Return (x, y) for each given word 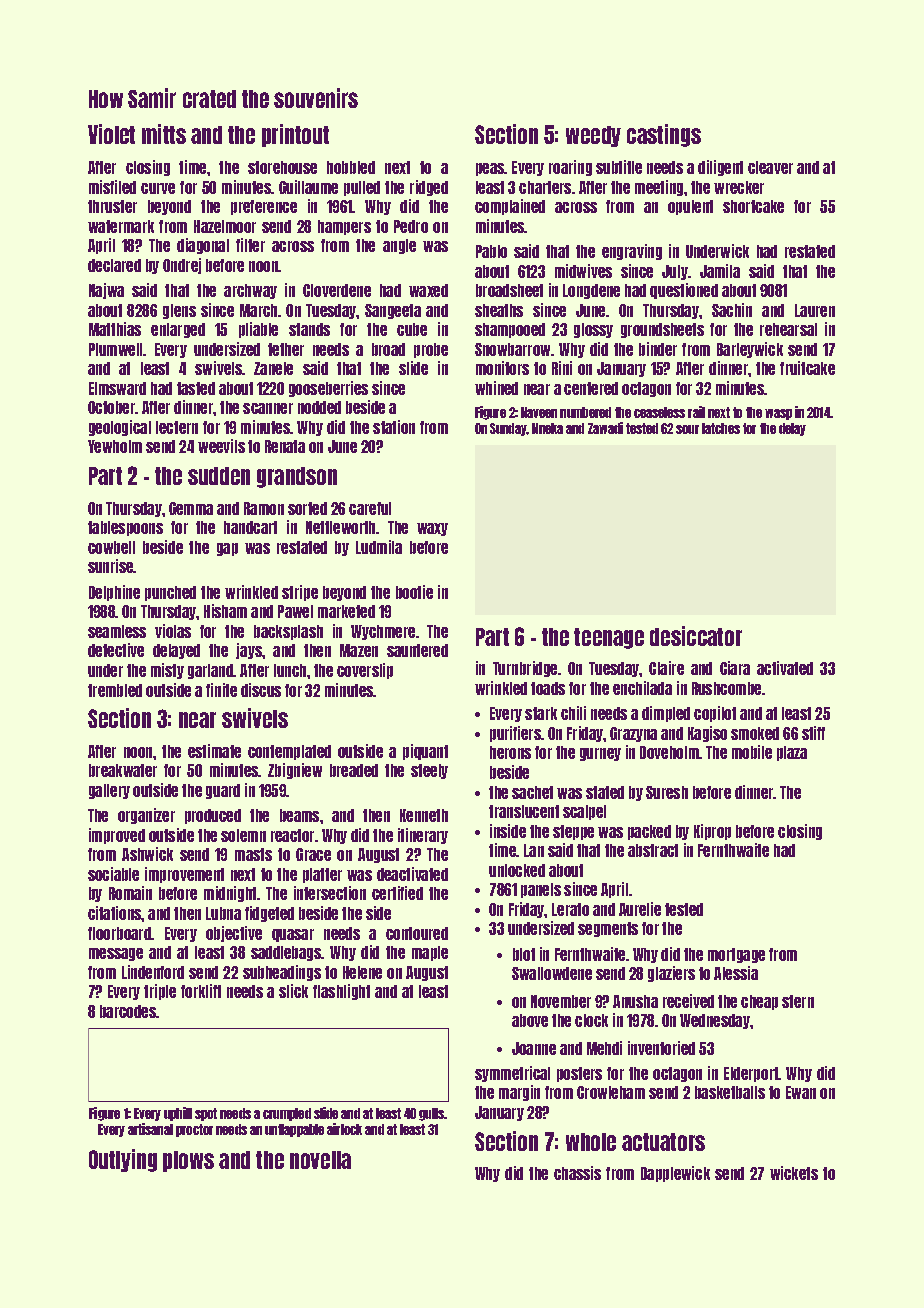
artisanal (150, 1129)
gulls (431, 1114)
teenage (609, 638)
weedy (593, 136)
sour (687, 429)
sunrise (111, 566)
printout (295, 135)
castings (664, 135)
